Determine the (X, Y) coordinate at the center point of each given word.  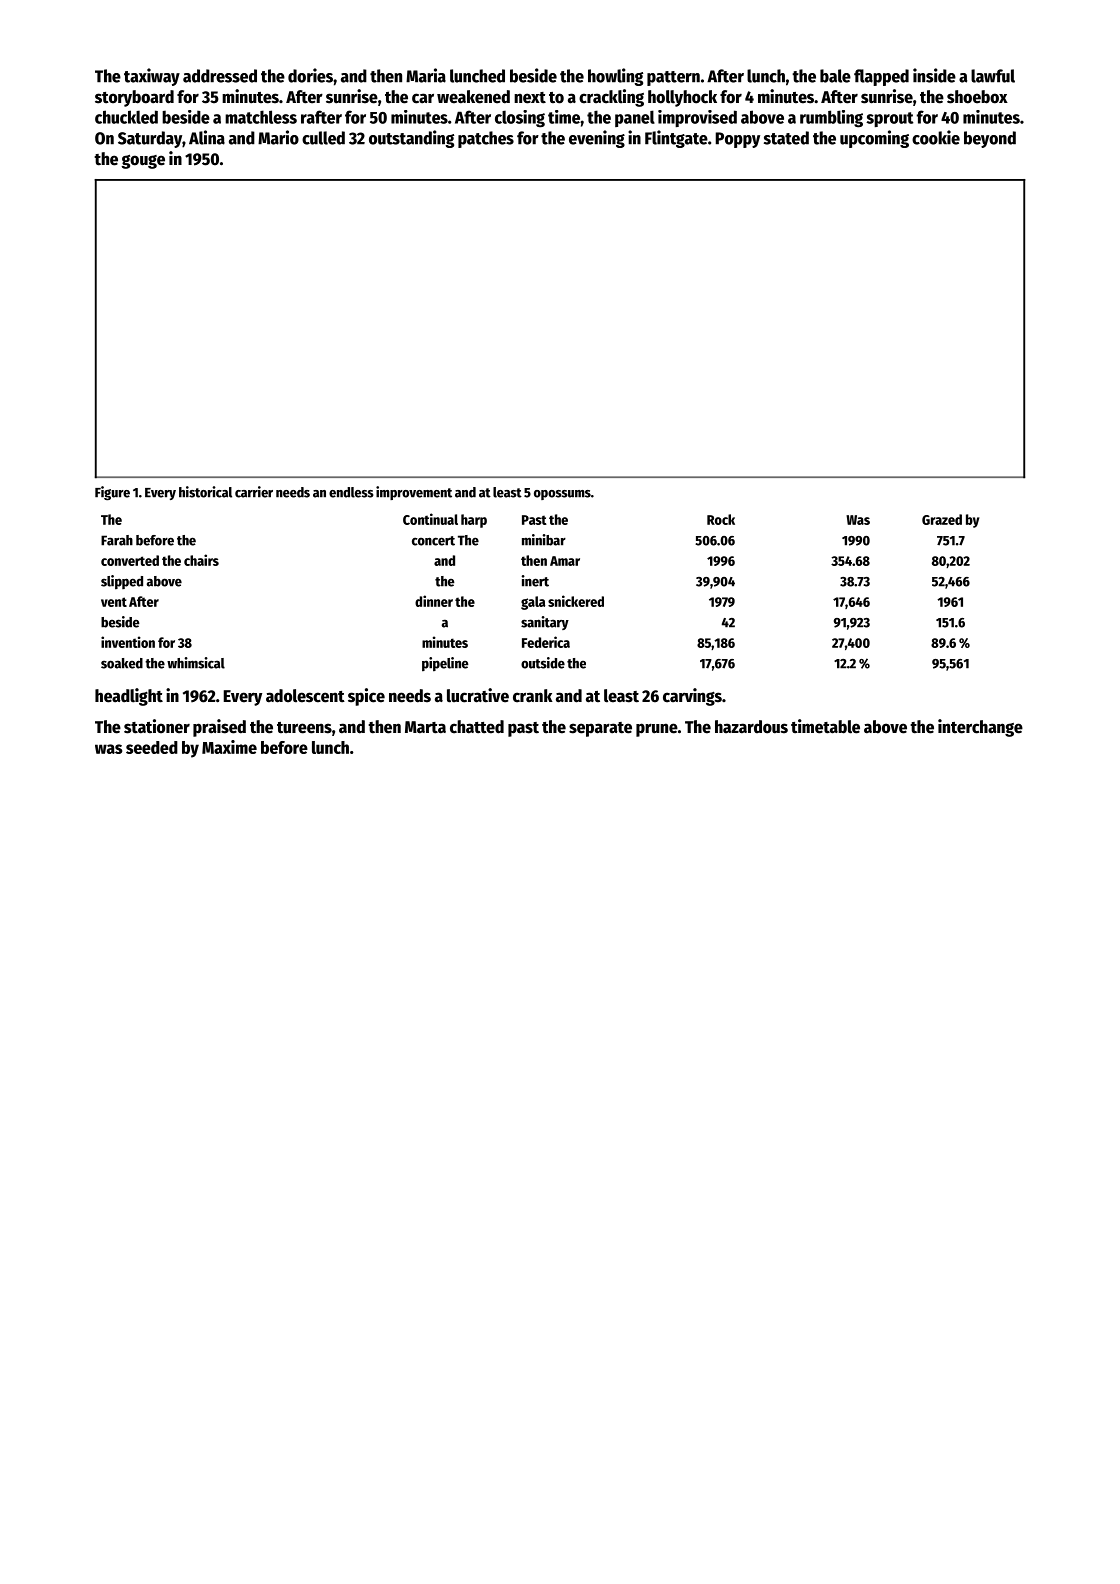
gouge (143, 161)
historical (205, 492)
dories (310, 75)
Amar (565, 561)
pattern (673, 78)
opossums (562, 495)
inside (934, 75)
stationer (157, 726)
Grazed (942, 519)
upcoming (874, 139)
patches (486, 139)
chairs (201, 560)
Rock (721, 519)
